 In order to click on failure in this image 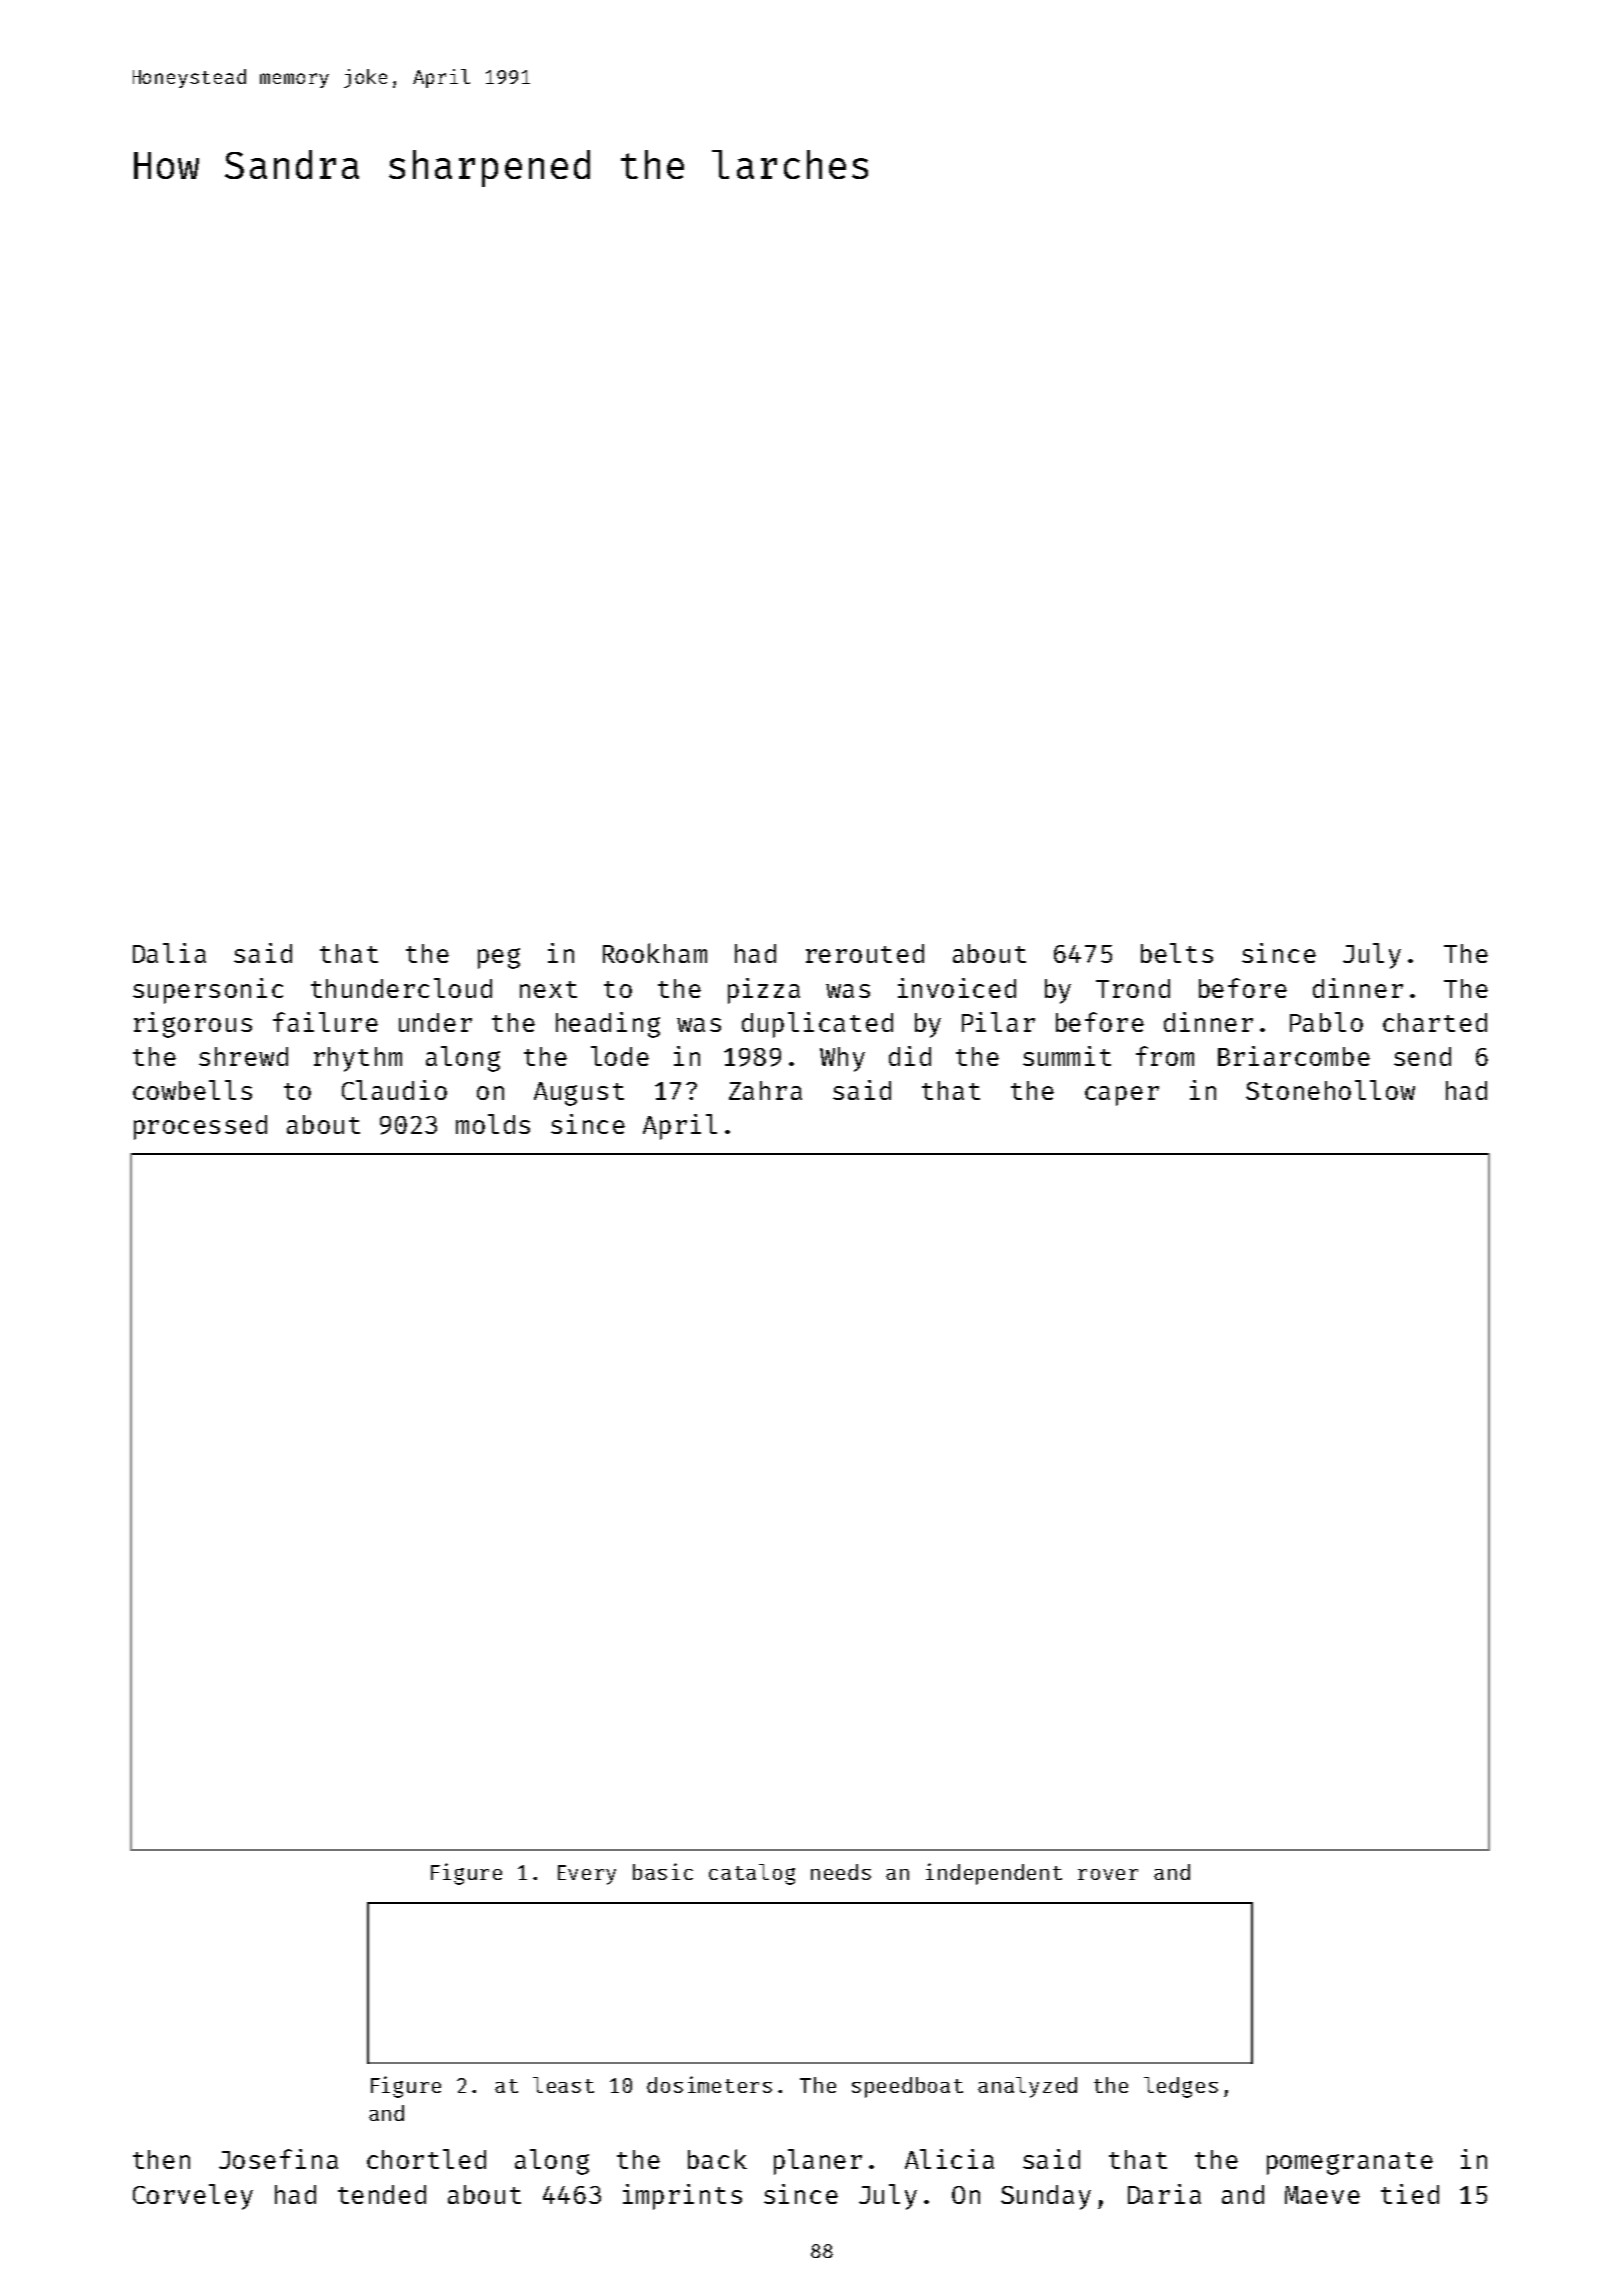, I will do `click(325, 1022)`.
